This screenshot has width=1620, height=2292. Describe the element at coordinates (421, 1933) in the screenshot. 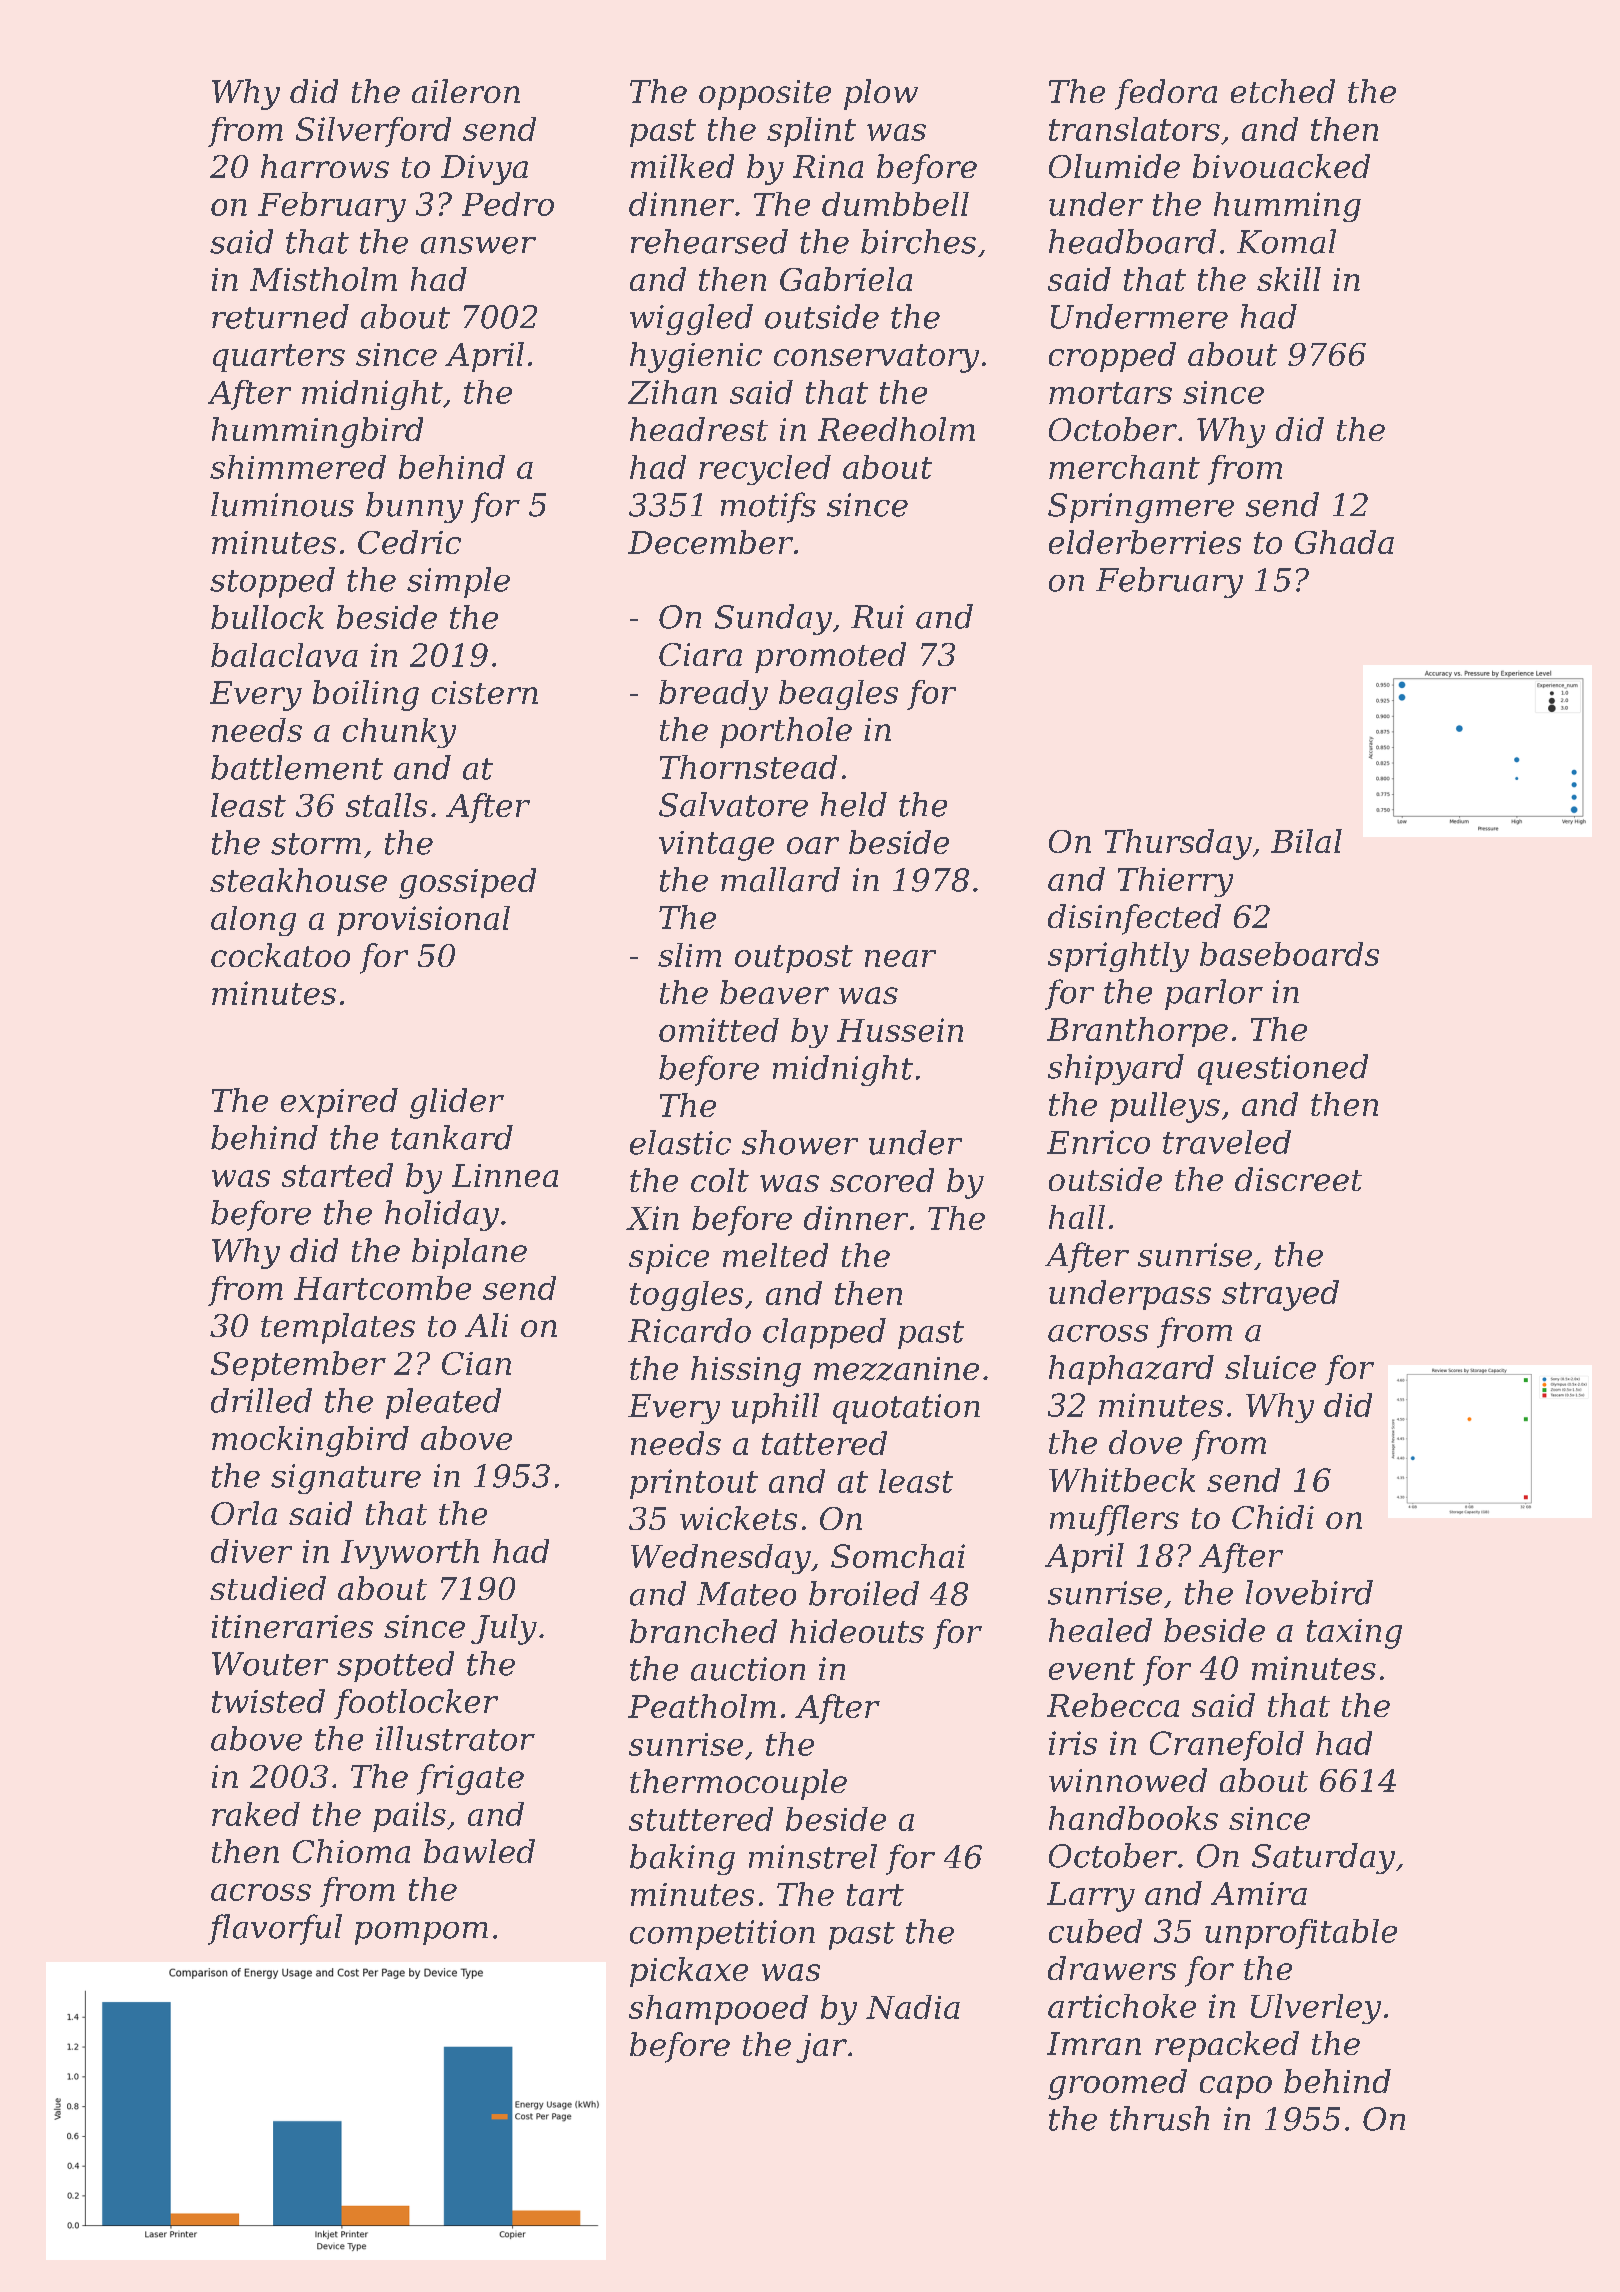

I see `pompom` at that location.
